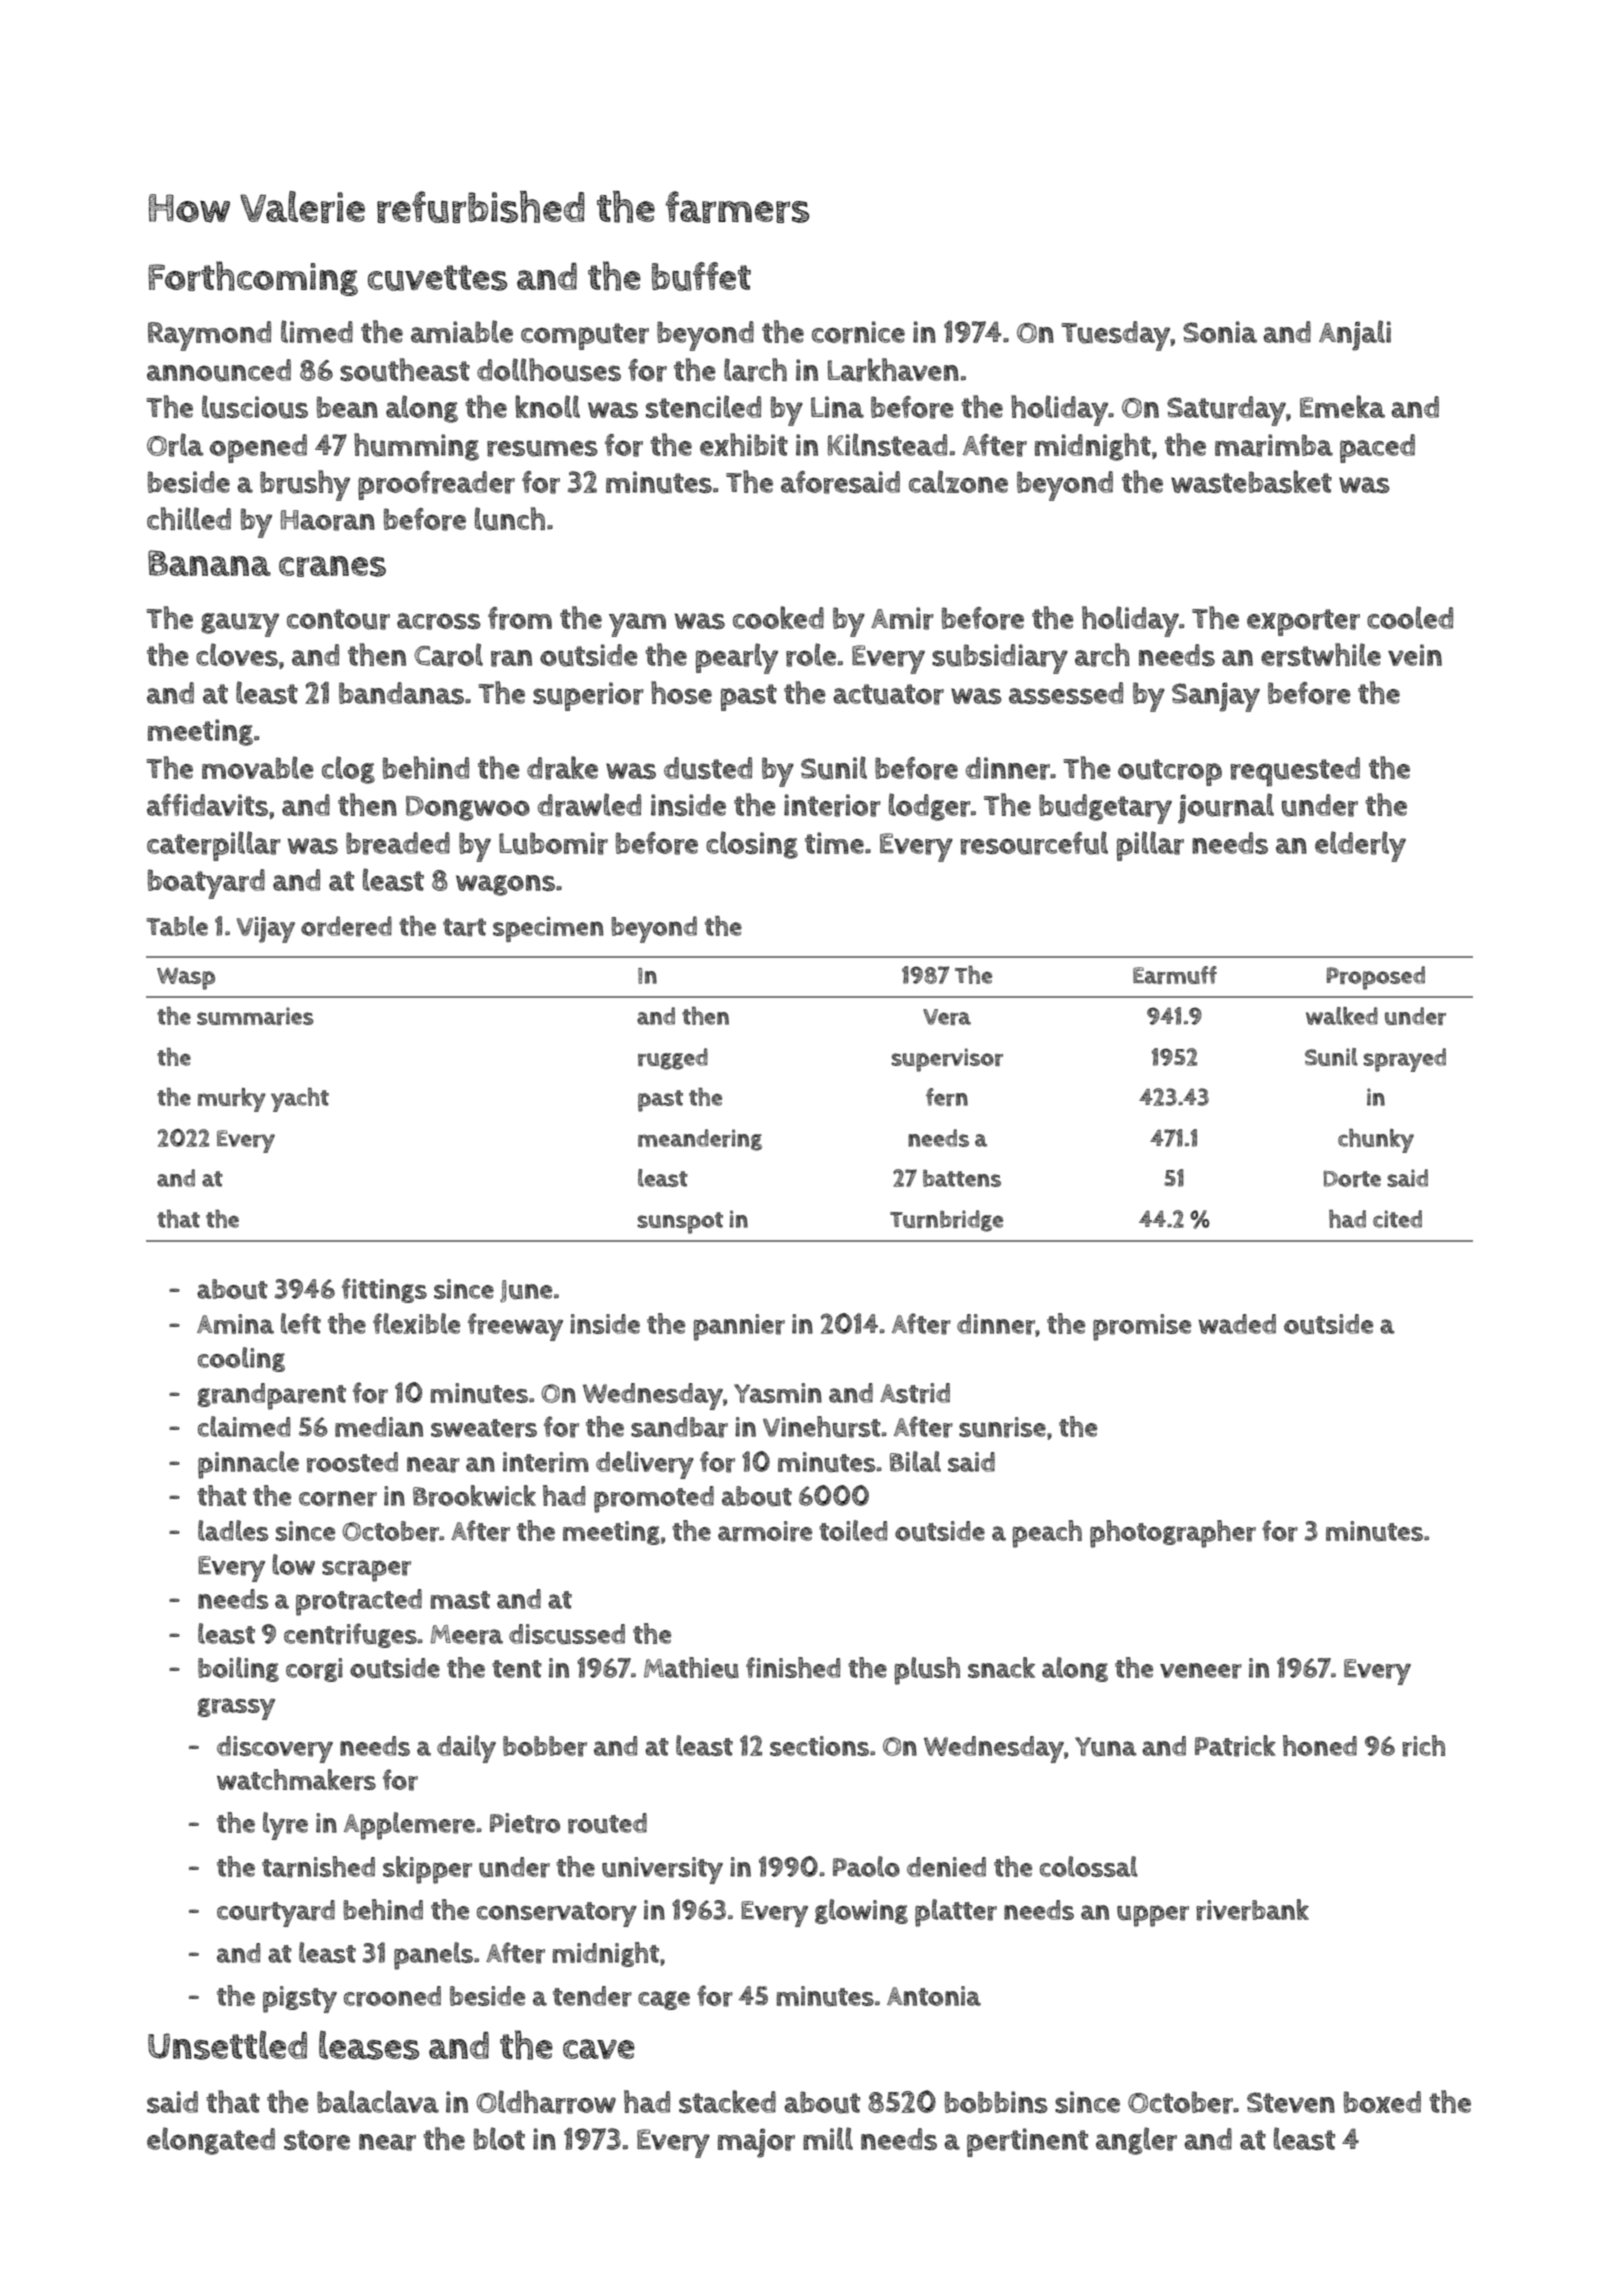 The height and width of the screenshot is (2292, 1620). I want to click on Turnbridge, so click(946, 1221).
